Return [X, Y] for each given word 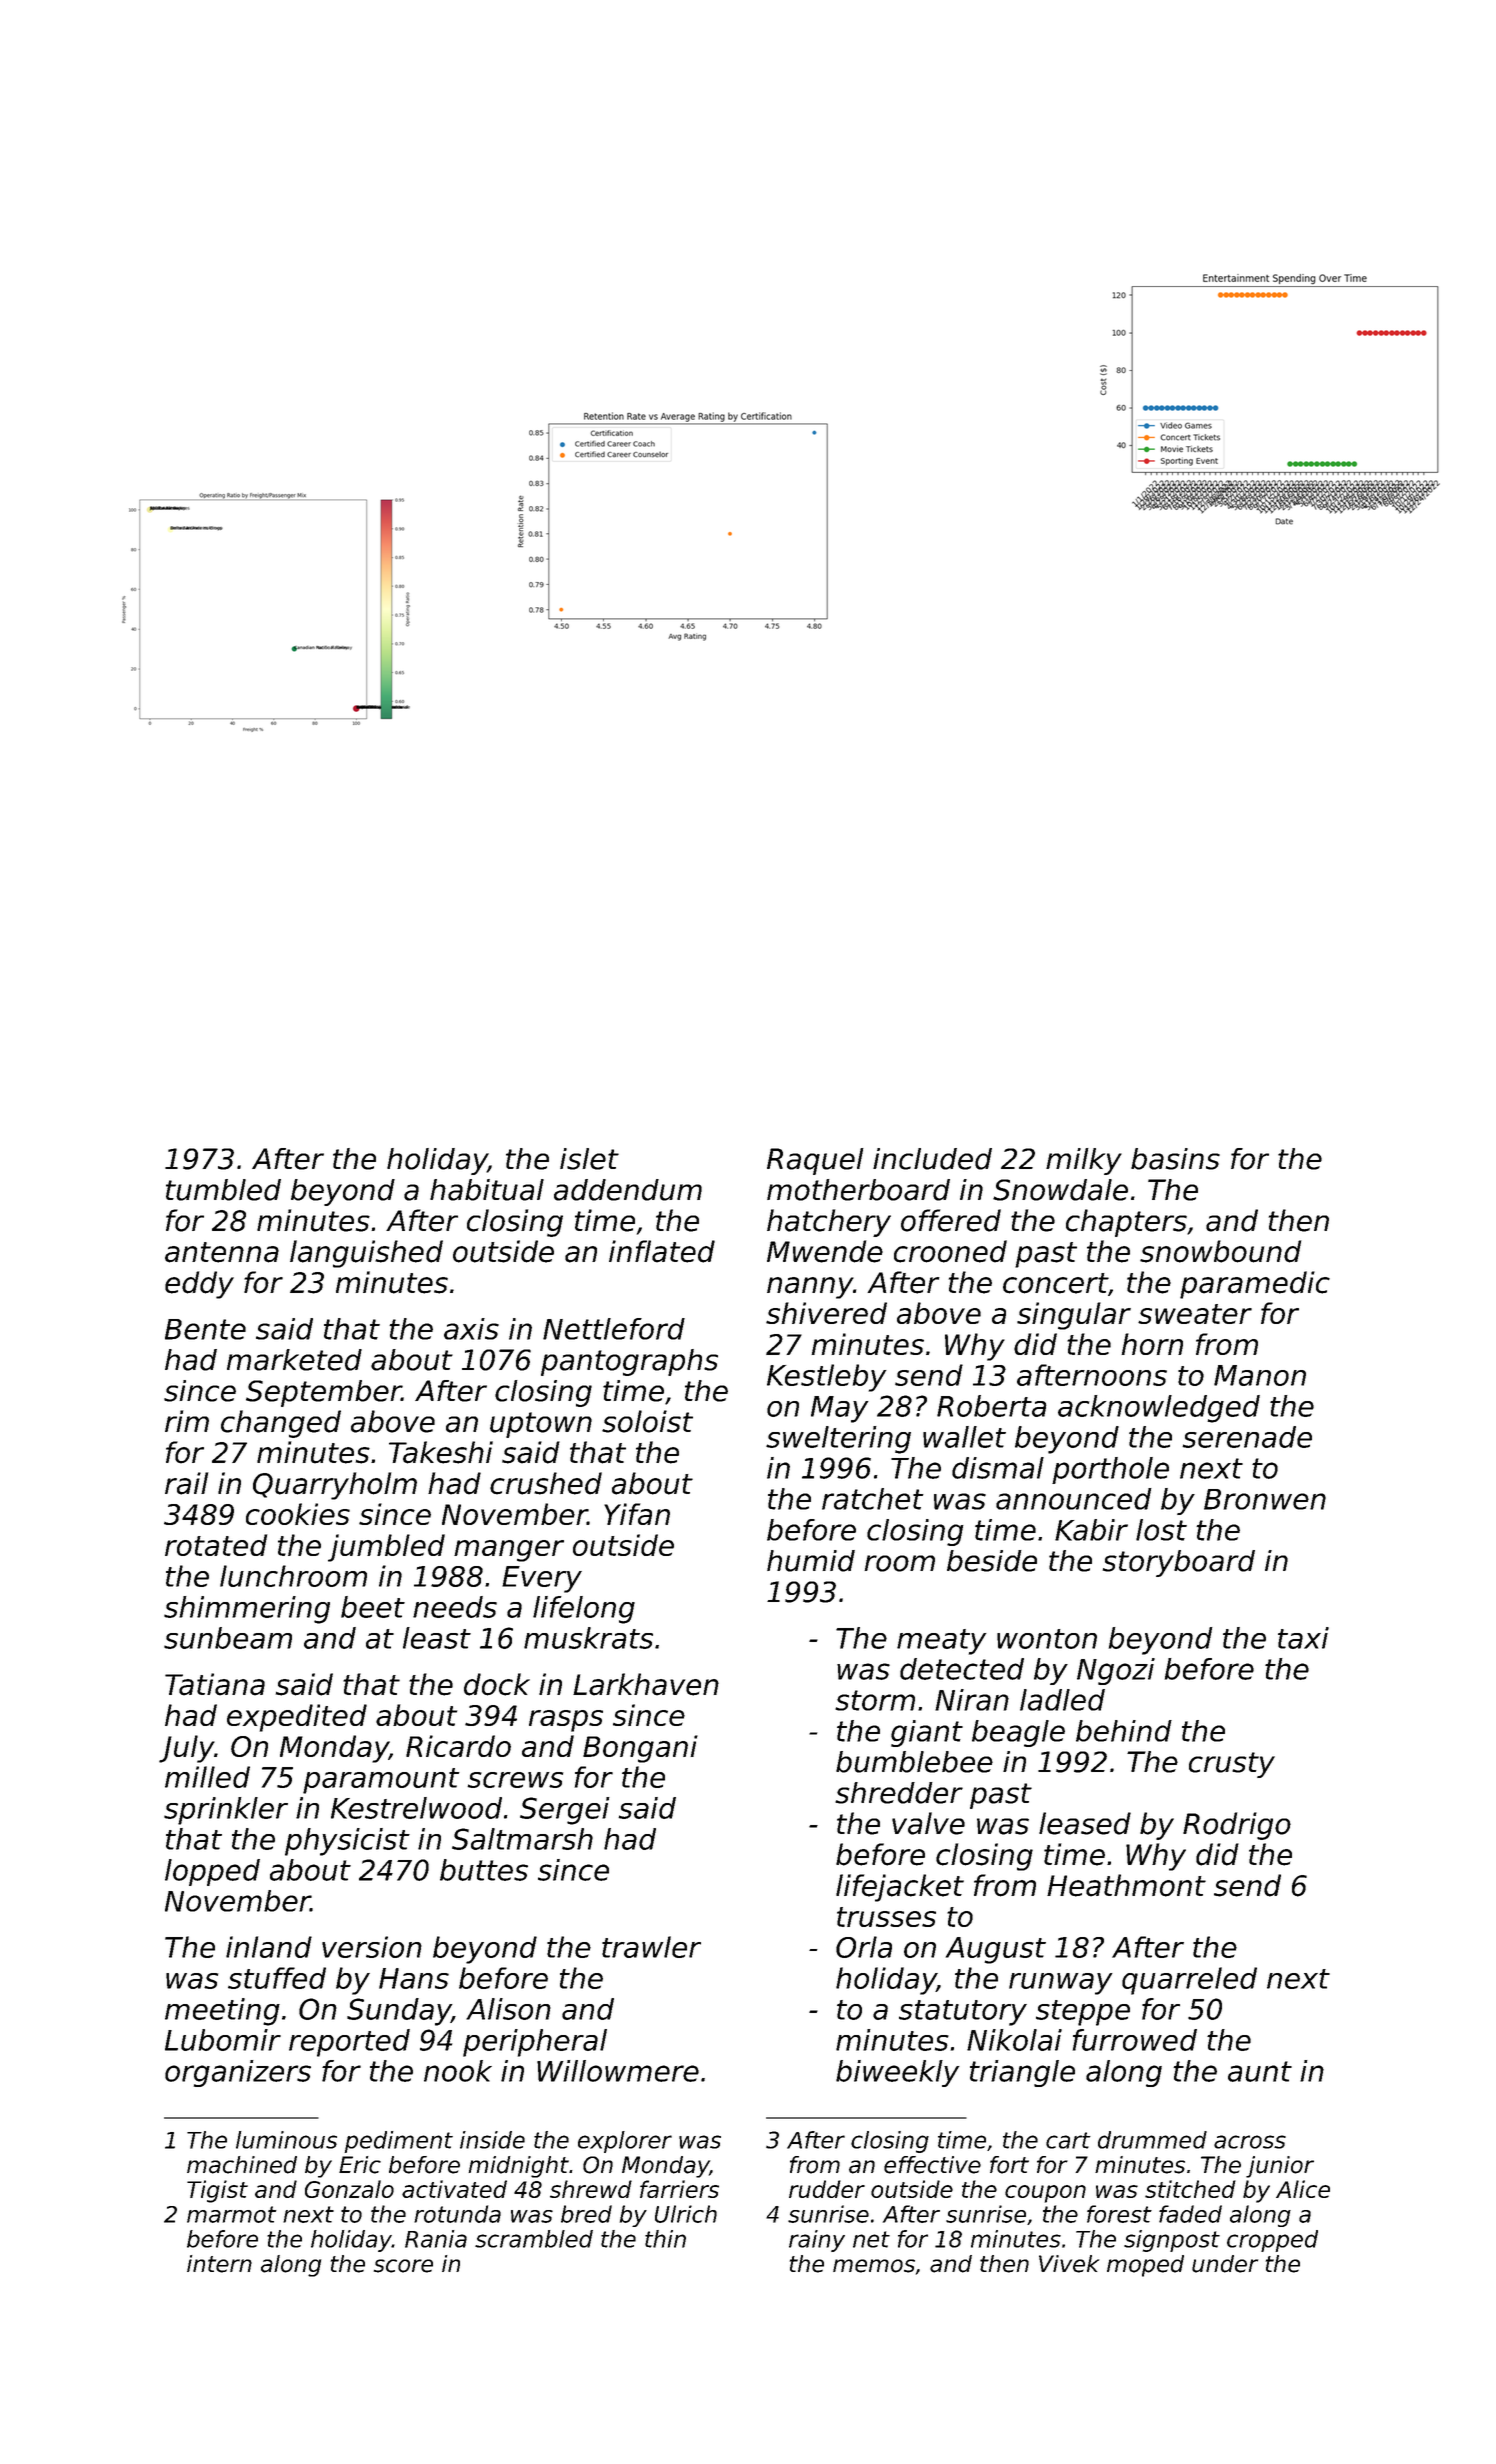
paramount [381, 1781]
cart [1068, 2140]
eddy [199, 1285]
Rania [436, 2239]
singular [1074, 1316]
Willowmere [618, 2071]
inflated [662, 1251]
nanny [810, 1288]
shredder [899, 1793]
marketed [294, 1360]
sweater [1195, 1314]
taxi [1303, 1638]
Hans [414, 1978]
